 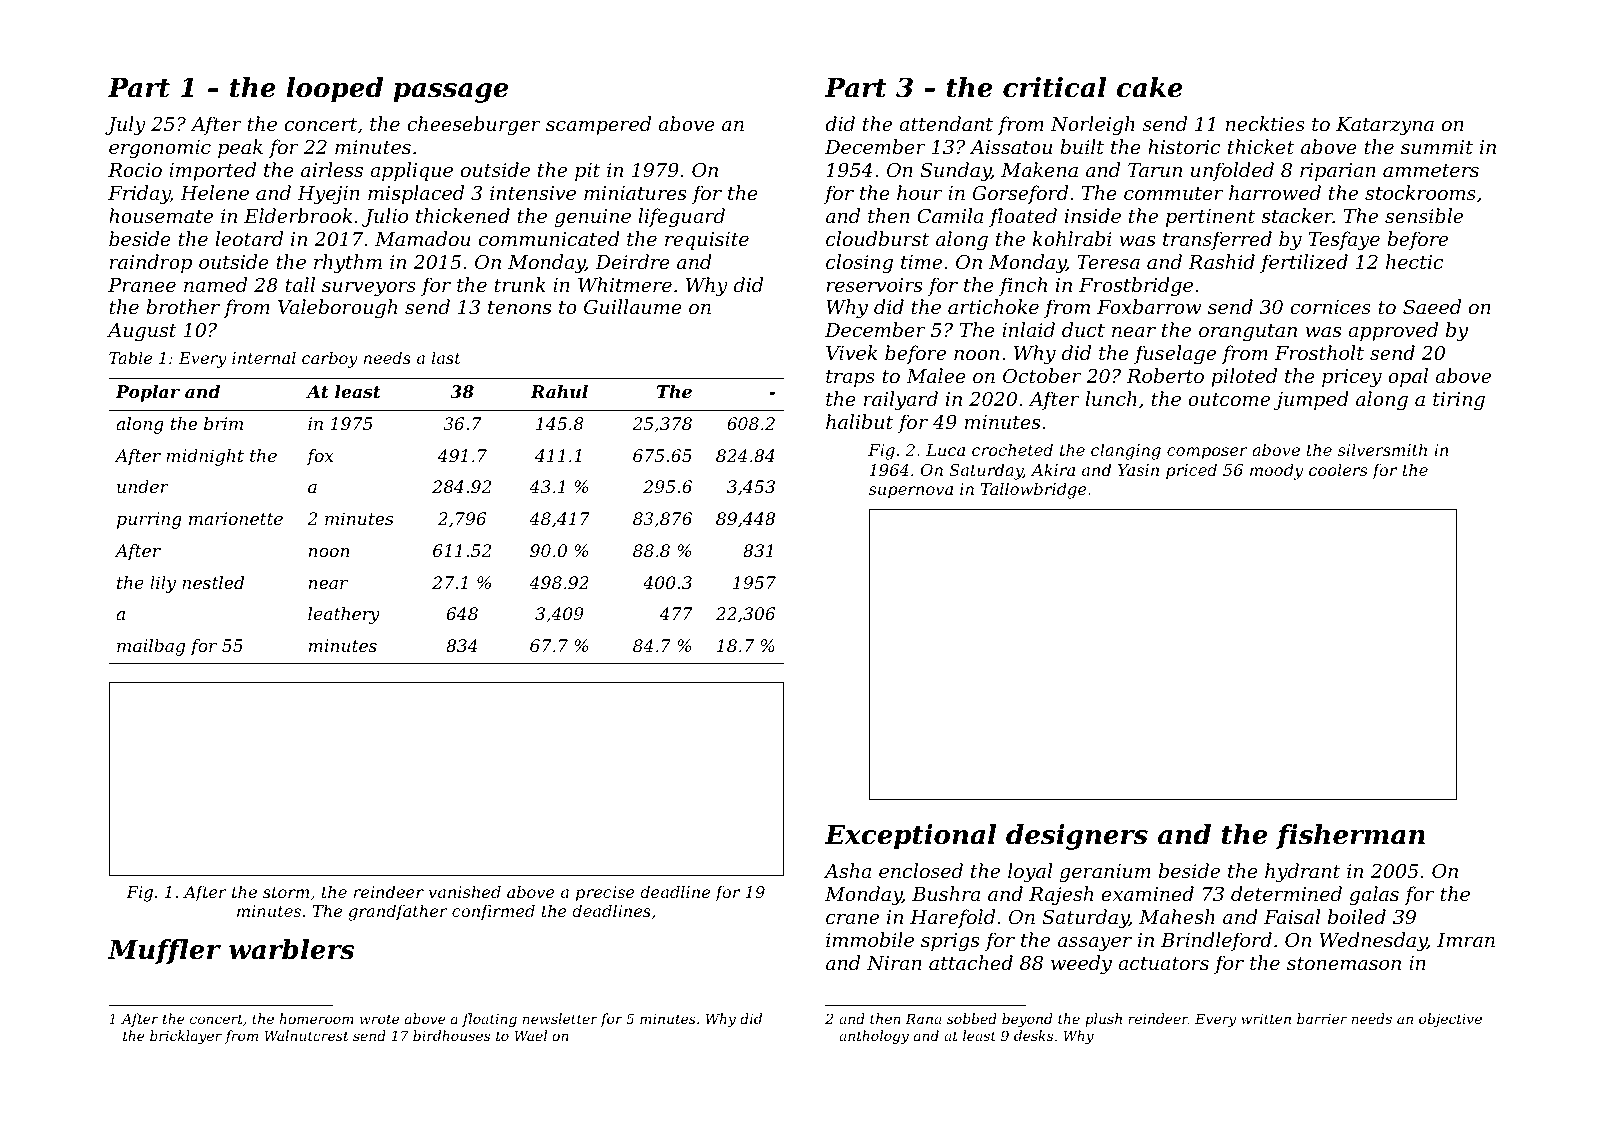 I want to click on Muffler, so click(x=164, y=951).
